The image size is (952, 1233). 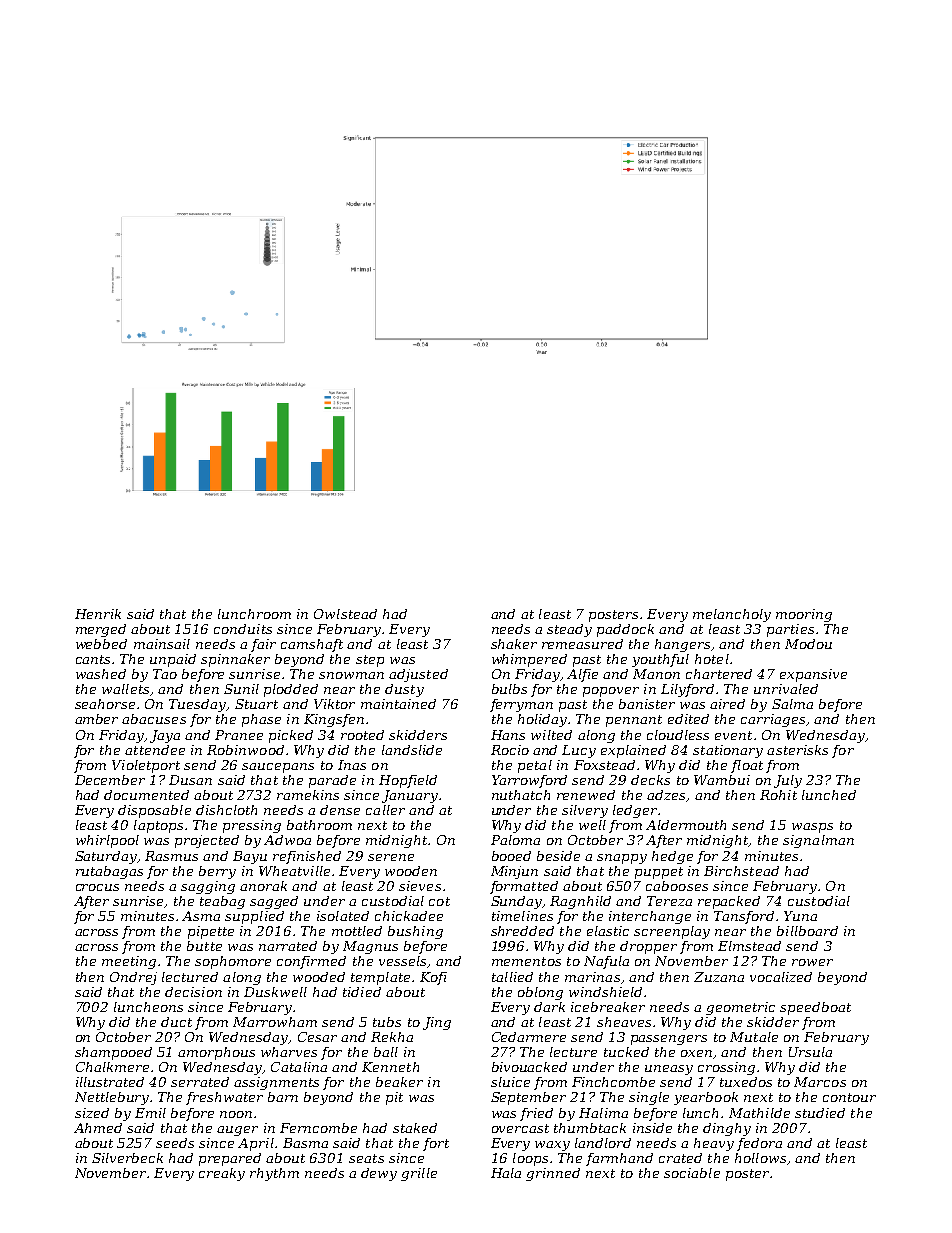 I want to click on creaky, so click(x=222, y=1174).
